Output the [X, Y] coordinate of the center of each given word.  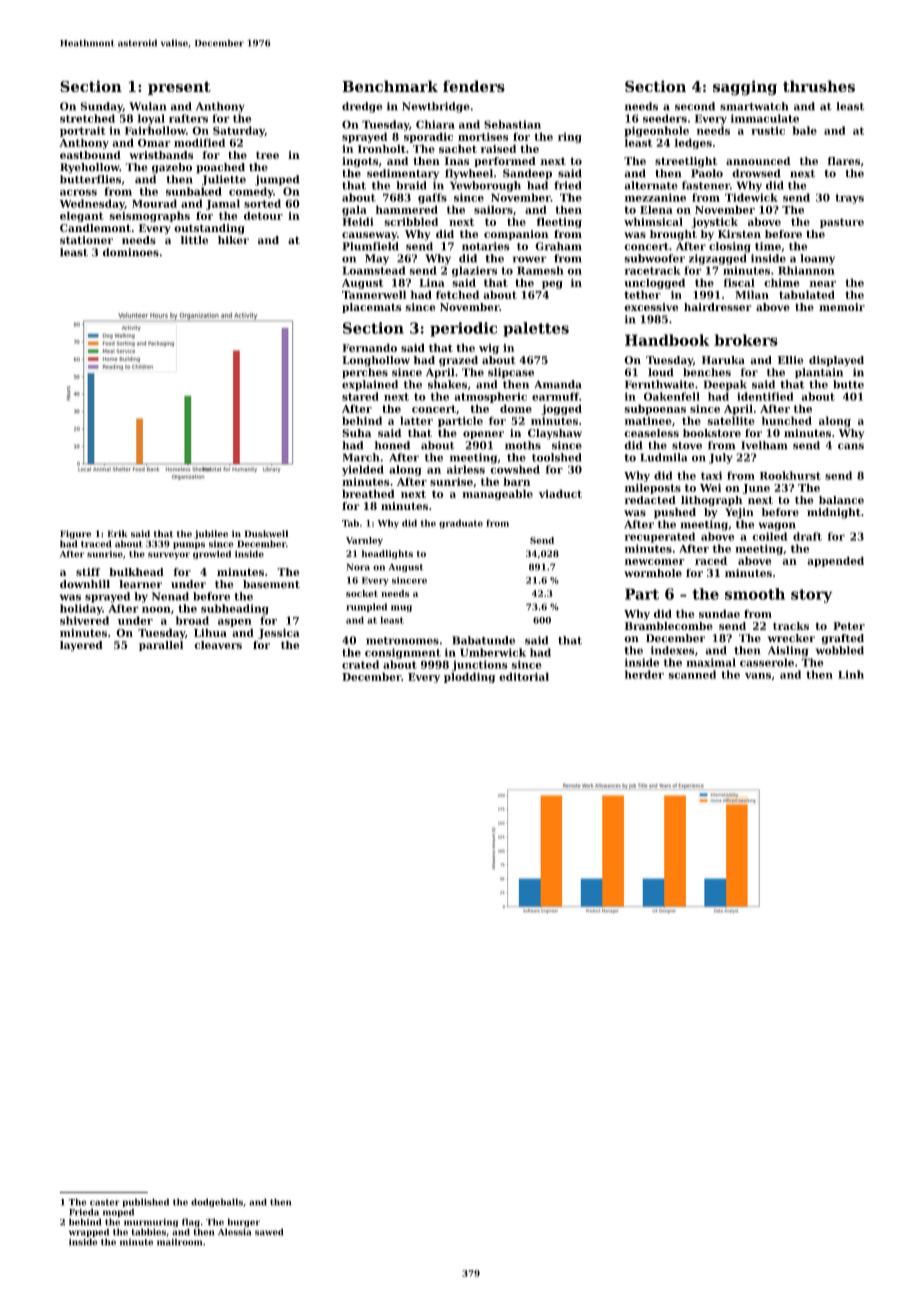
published [145, 1202]
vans [758, 676]
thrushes [819, 86]
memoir [842, 307]
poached [220, 168]
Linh [851, 674]
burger [244, 1223]
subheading [235, 609]
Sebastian [512, 124]
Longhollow [376, 361]
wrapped [89, 1232]
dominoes [131, 252]
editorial [524, 676]
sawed [269, 1232]
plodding [469, 677]
